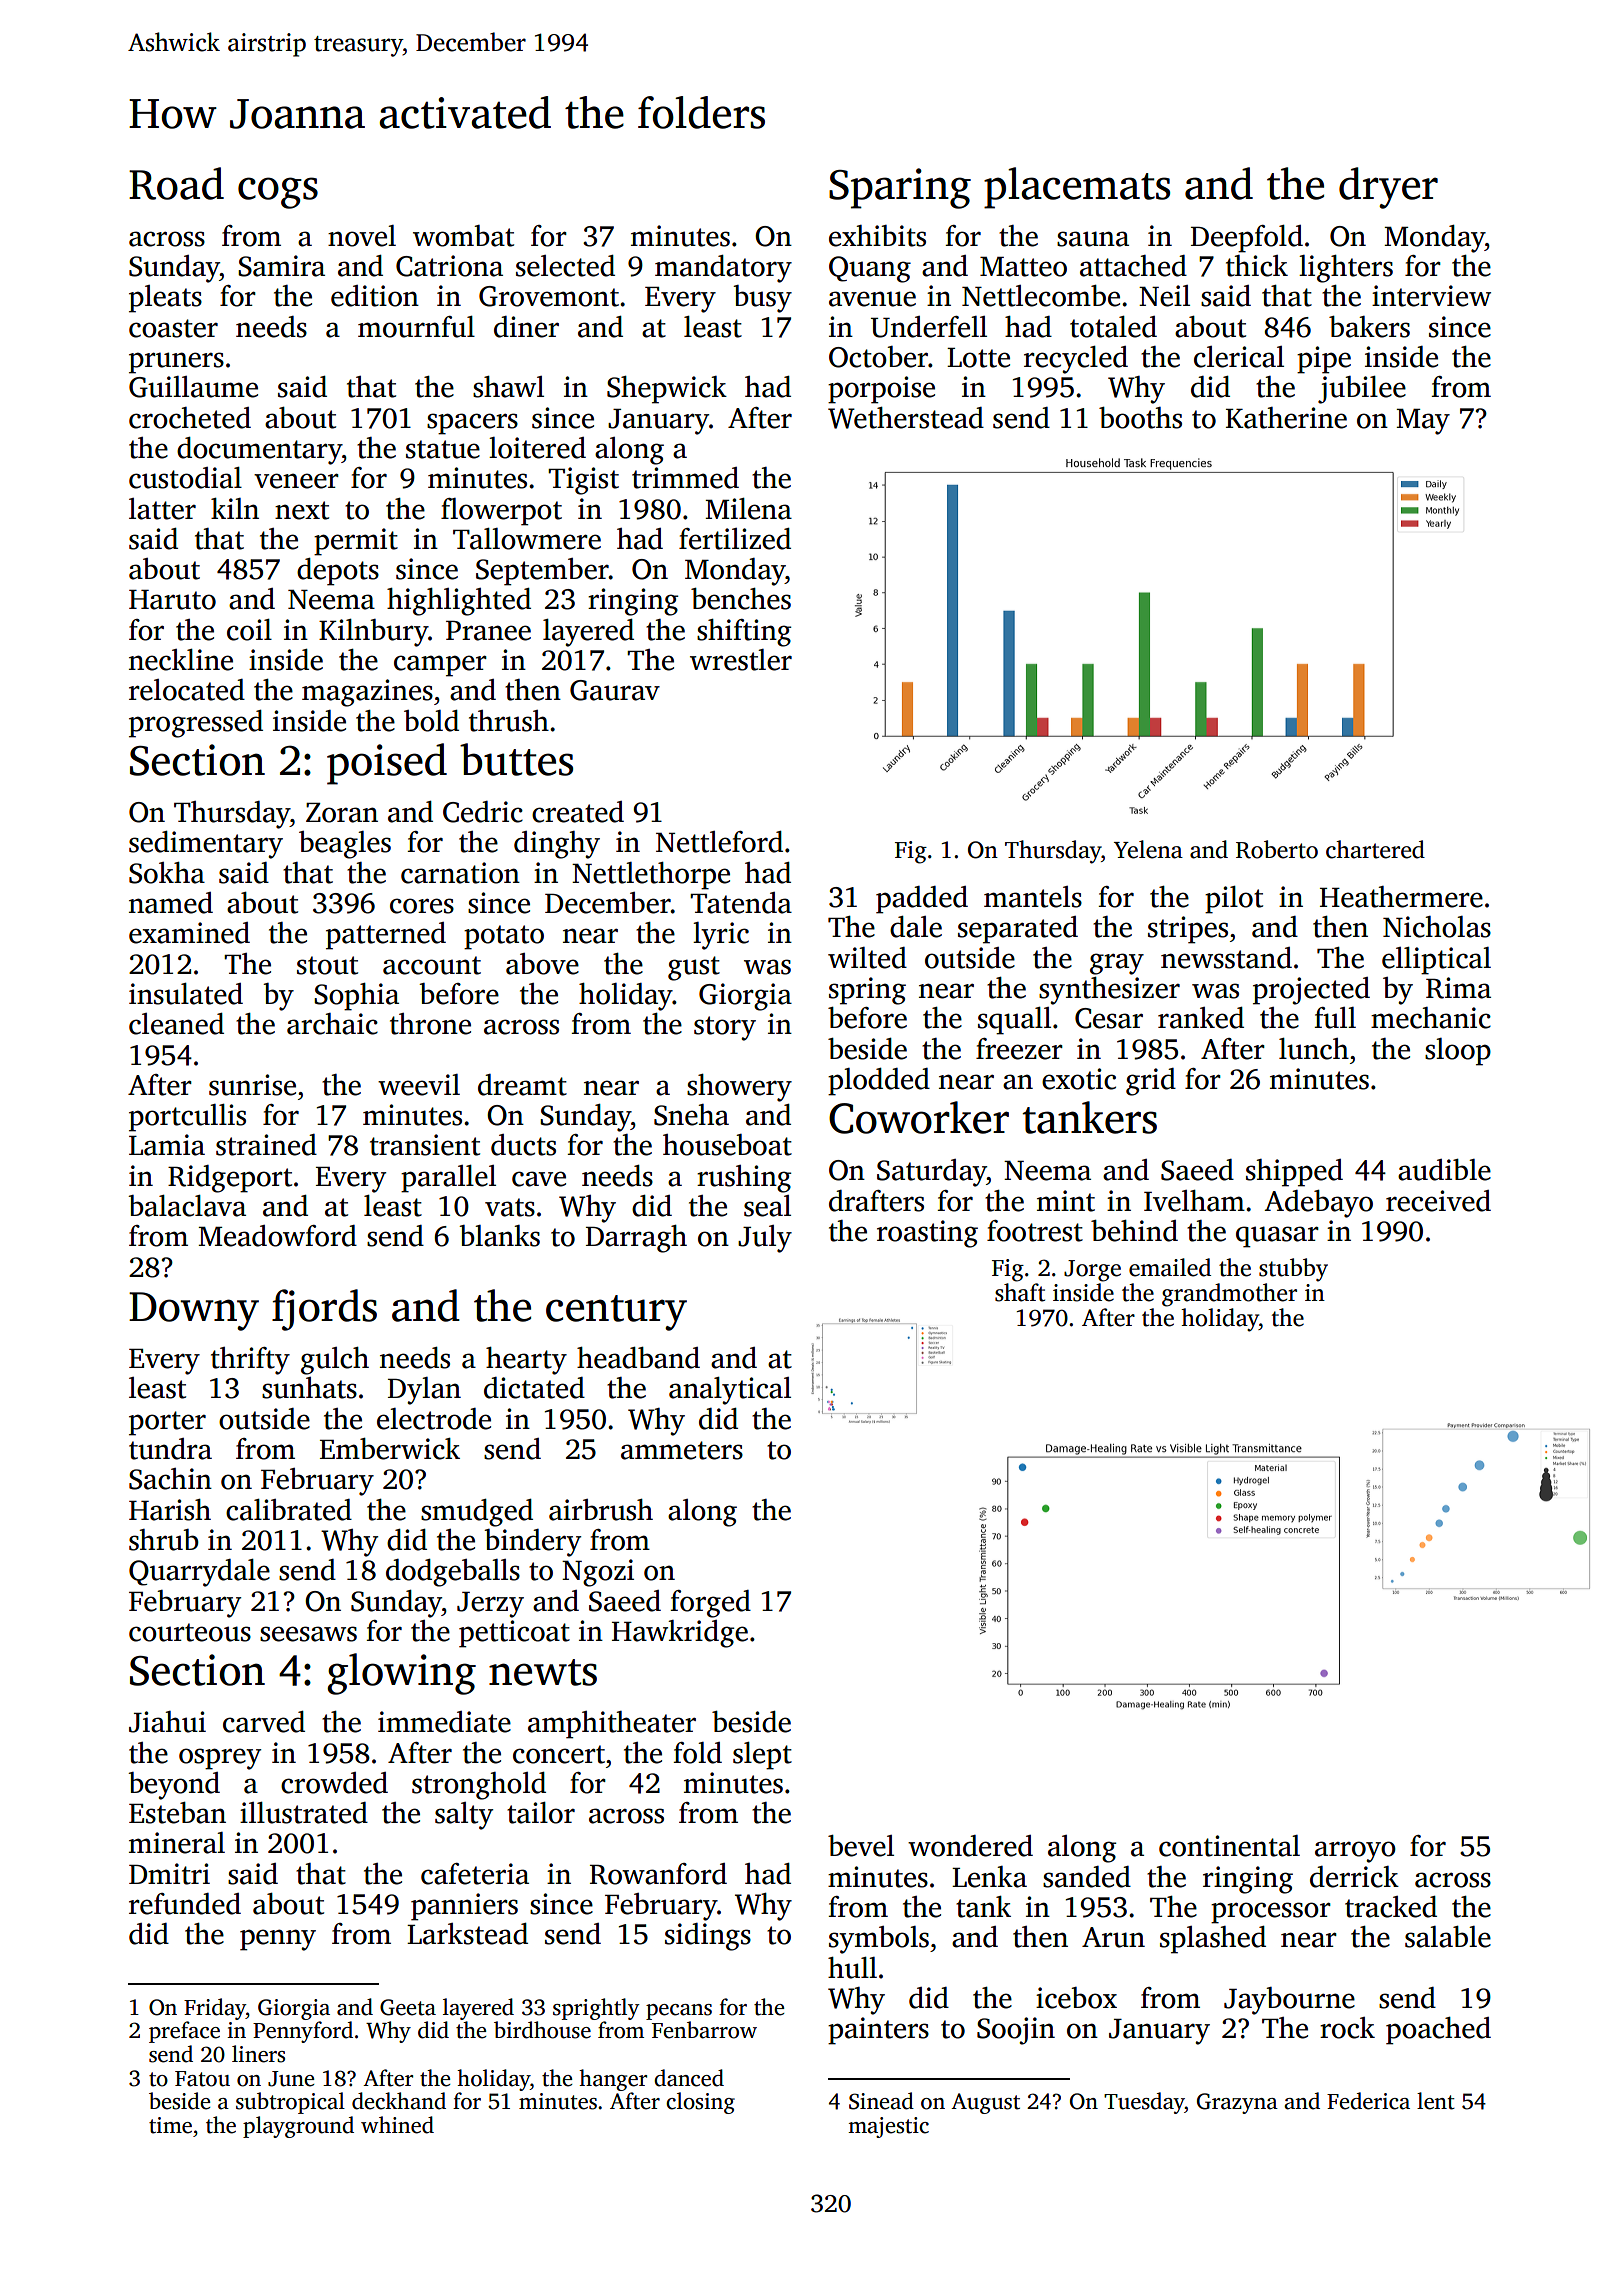  I want to click on Grazyna, so click(1237, 2103).
